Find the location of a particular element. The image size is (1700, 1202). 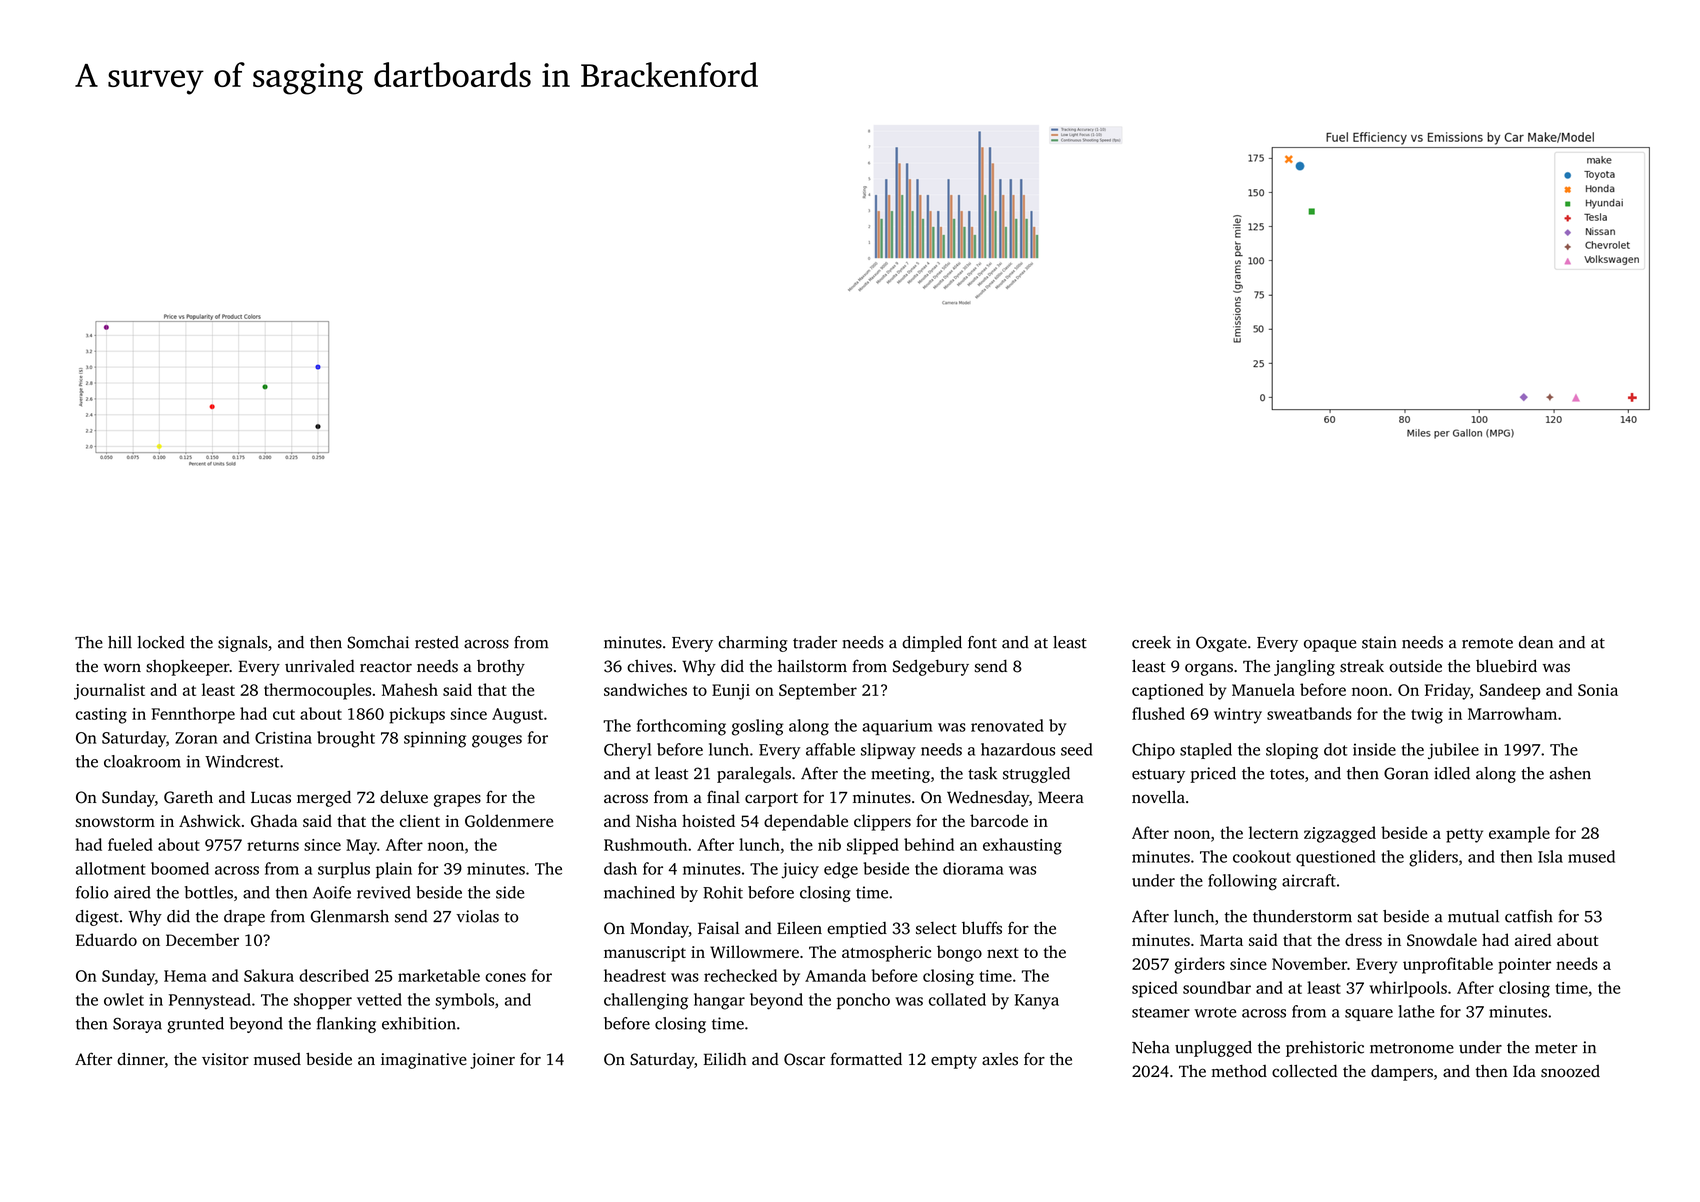

snoozed is located at coordinates (1570, 1071).
